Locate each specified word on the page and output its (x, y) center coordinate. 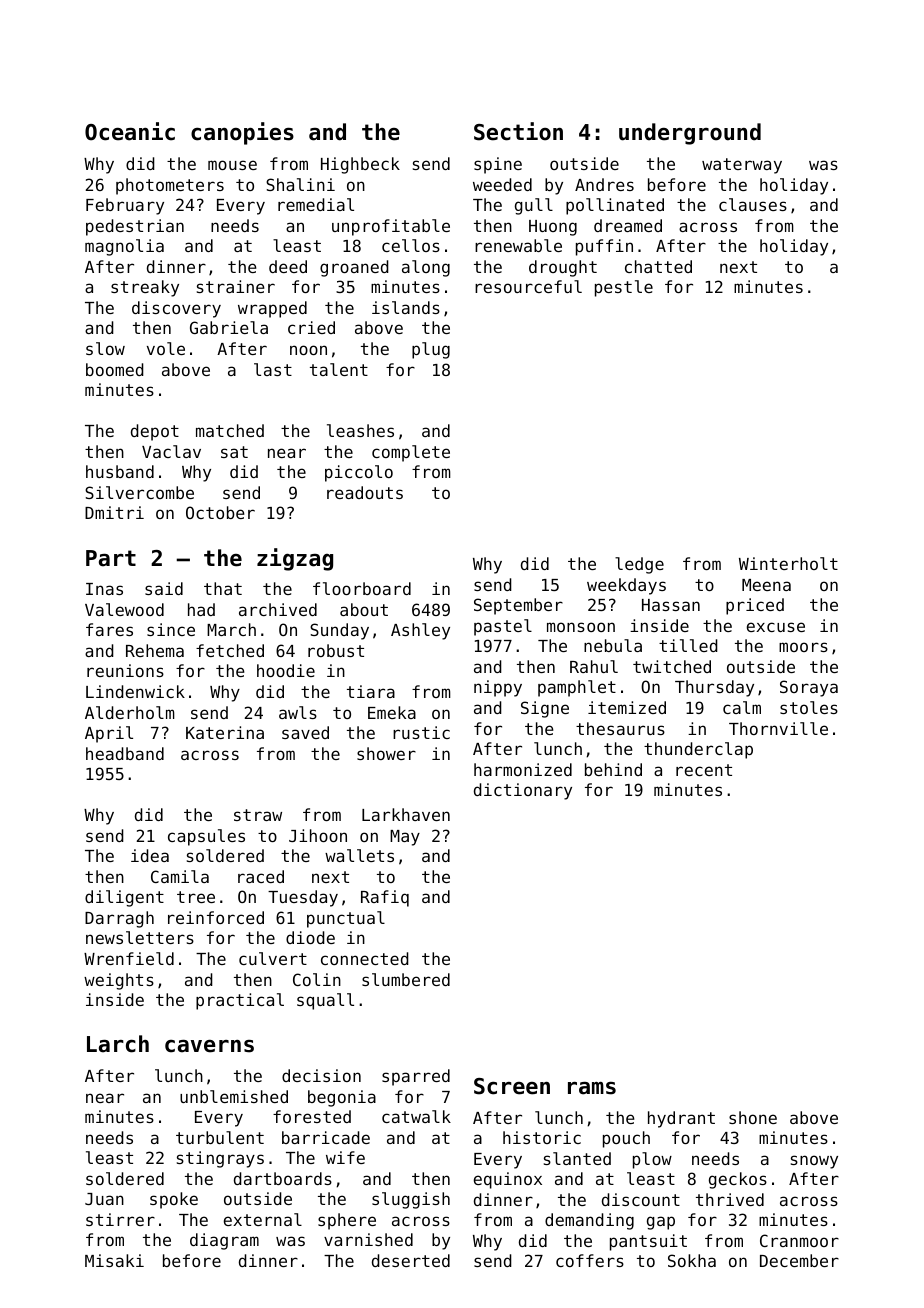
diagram (224, 1241)
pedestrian (135, 227)
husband (120, 471)
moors (803, 647)
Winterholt (788, 563)
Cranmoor (799, 1240)
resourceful (528, 286)
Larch (118, 1044)
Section (518, 131)
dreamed (628, 225)
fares (109, 629)
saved (305, 732)
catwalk (416, 1116)
